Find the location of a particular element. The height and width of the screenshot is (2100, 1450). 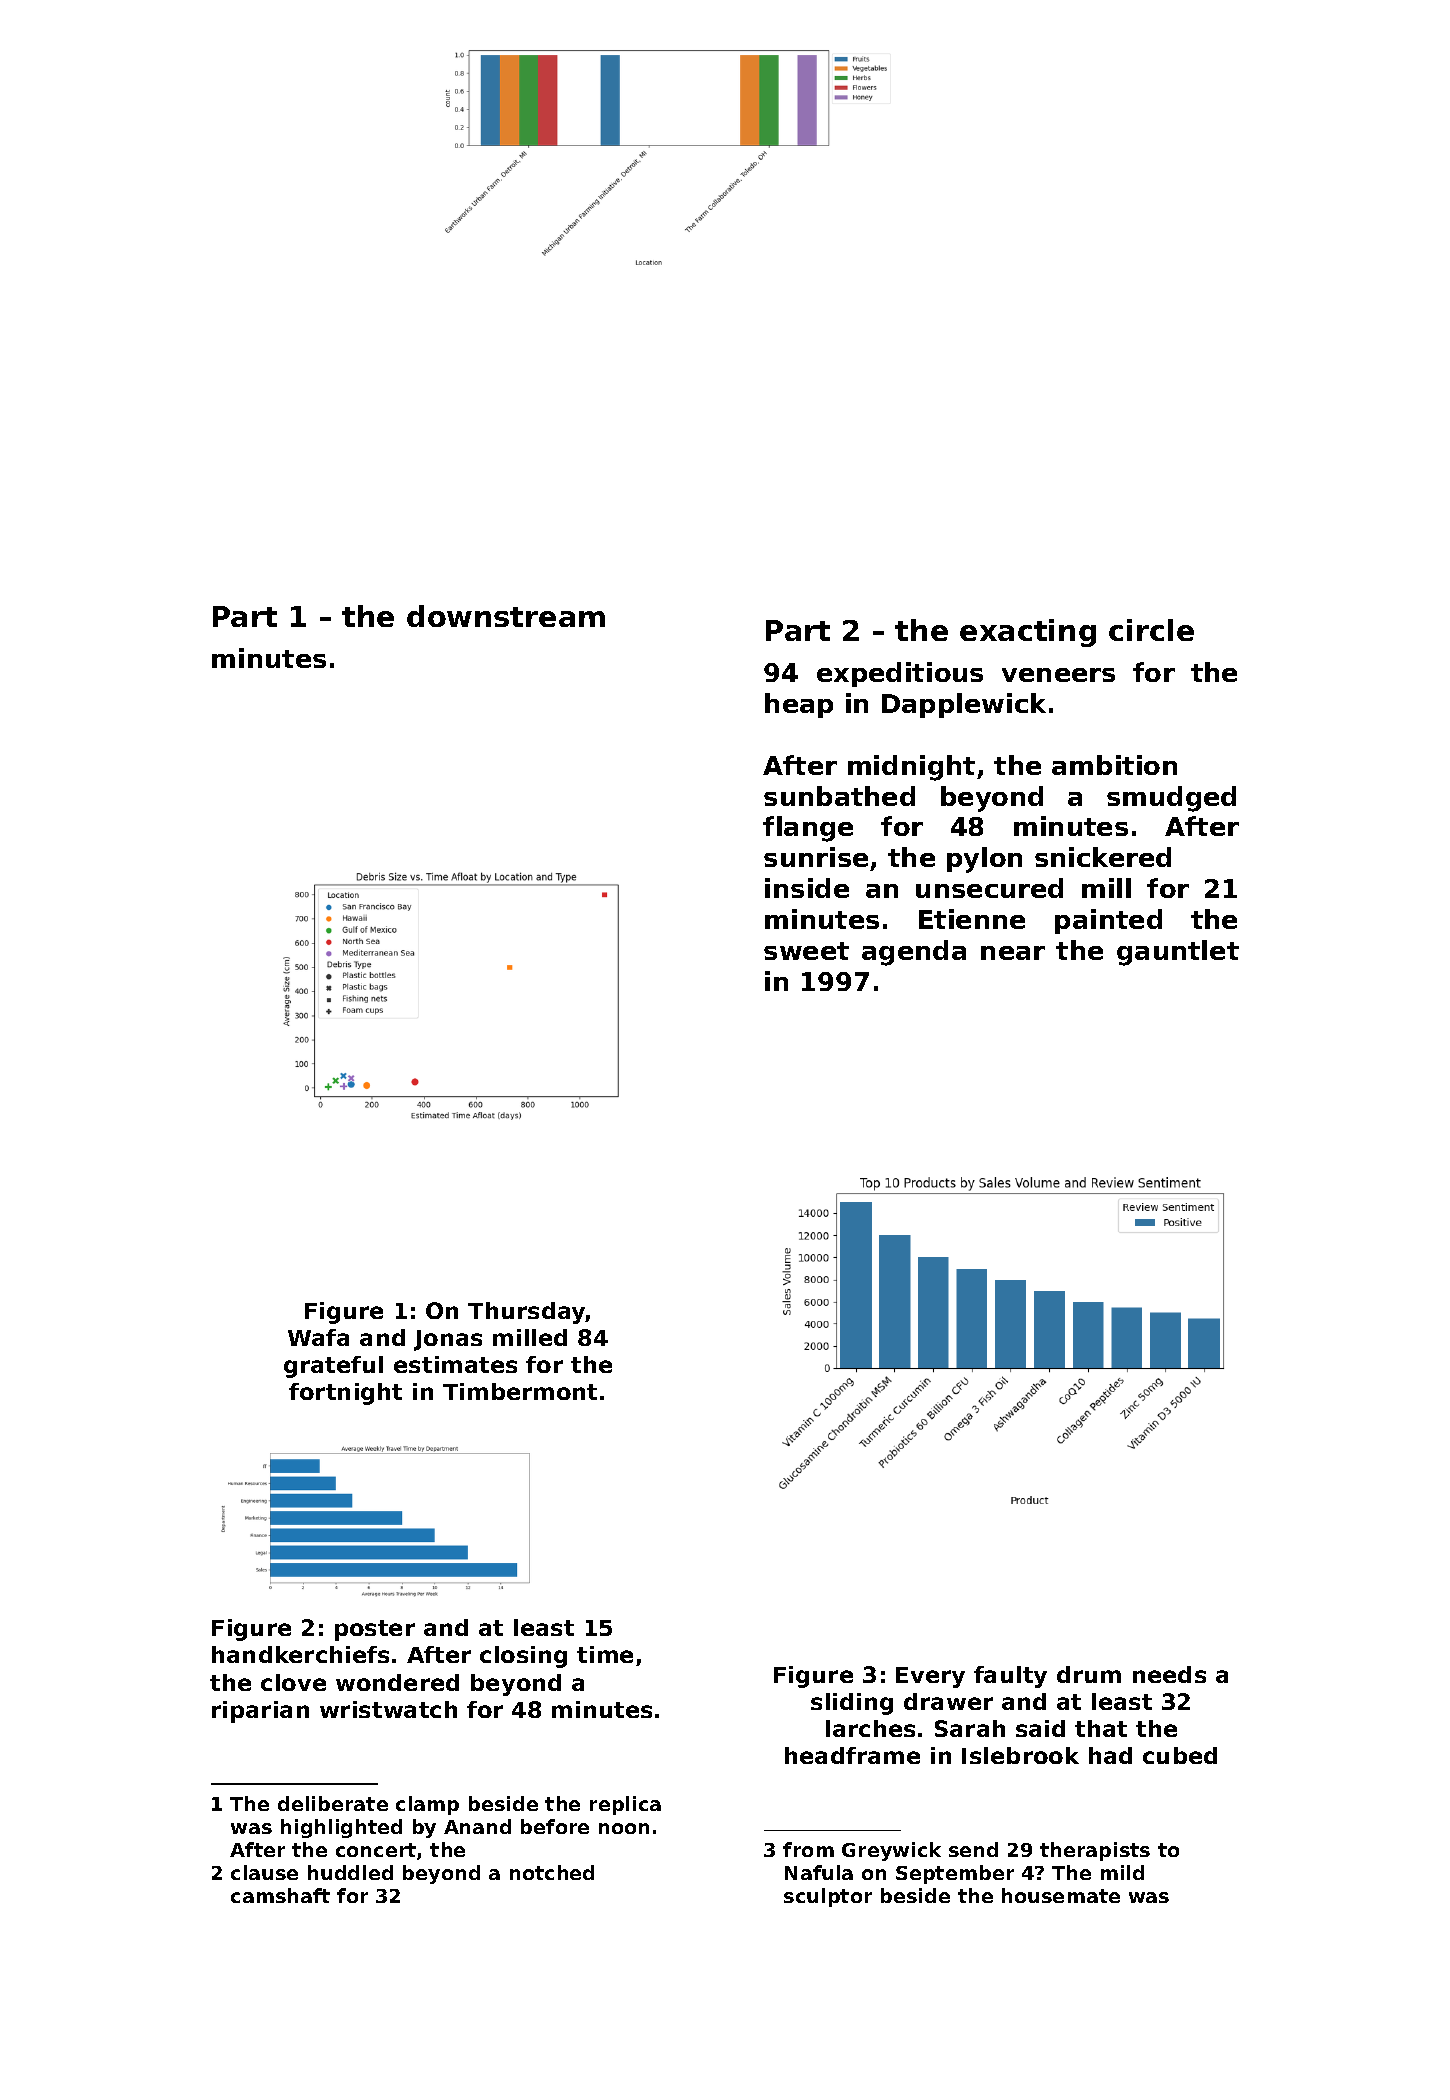

drum is located at coordinates (1089, 1674).
